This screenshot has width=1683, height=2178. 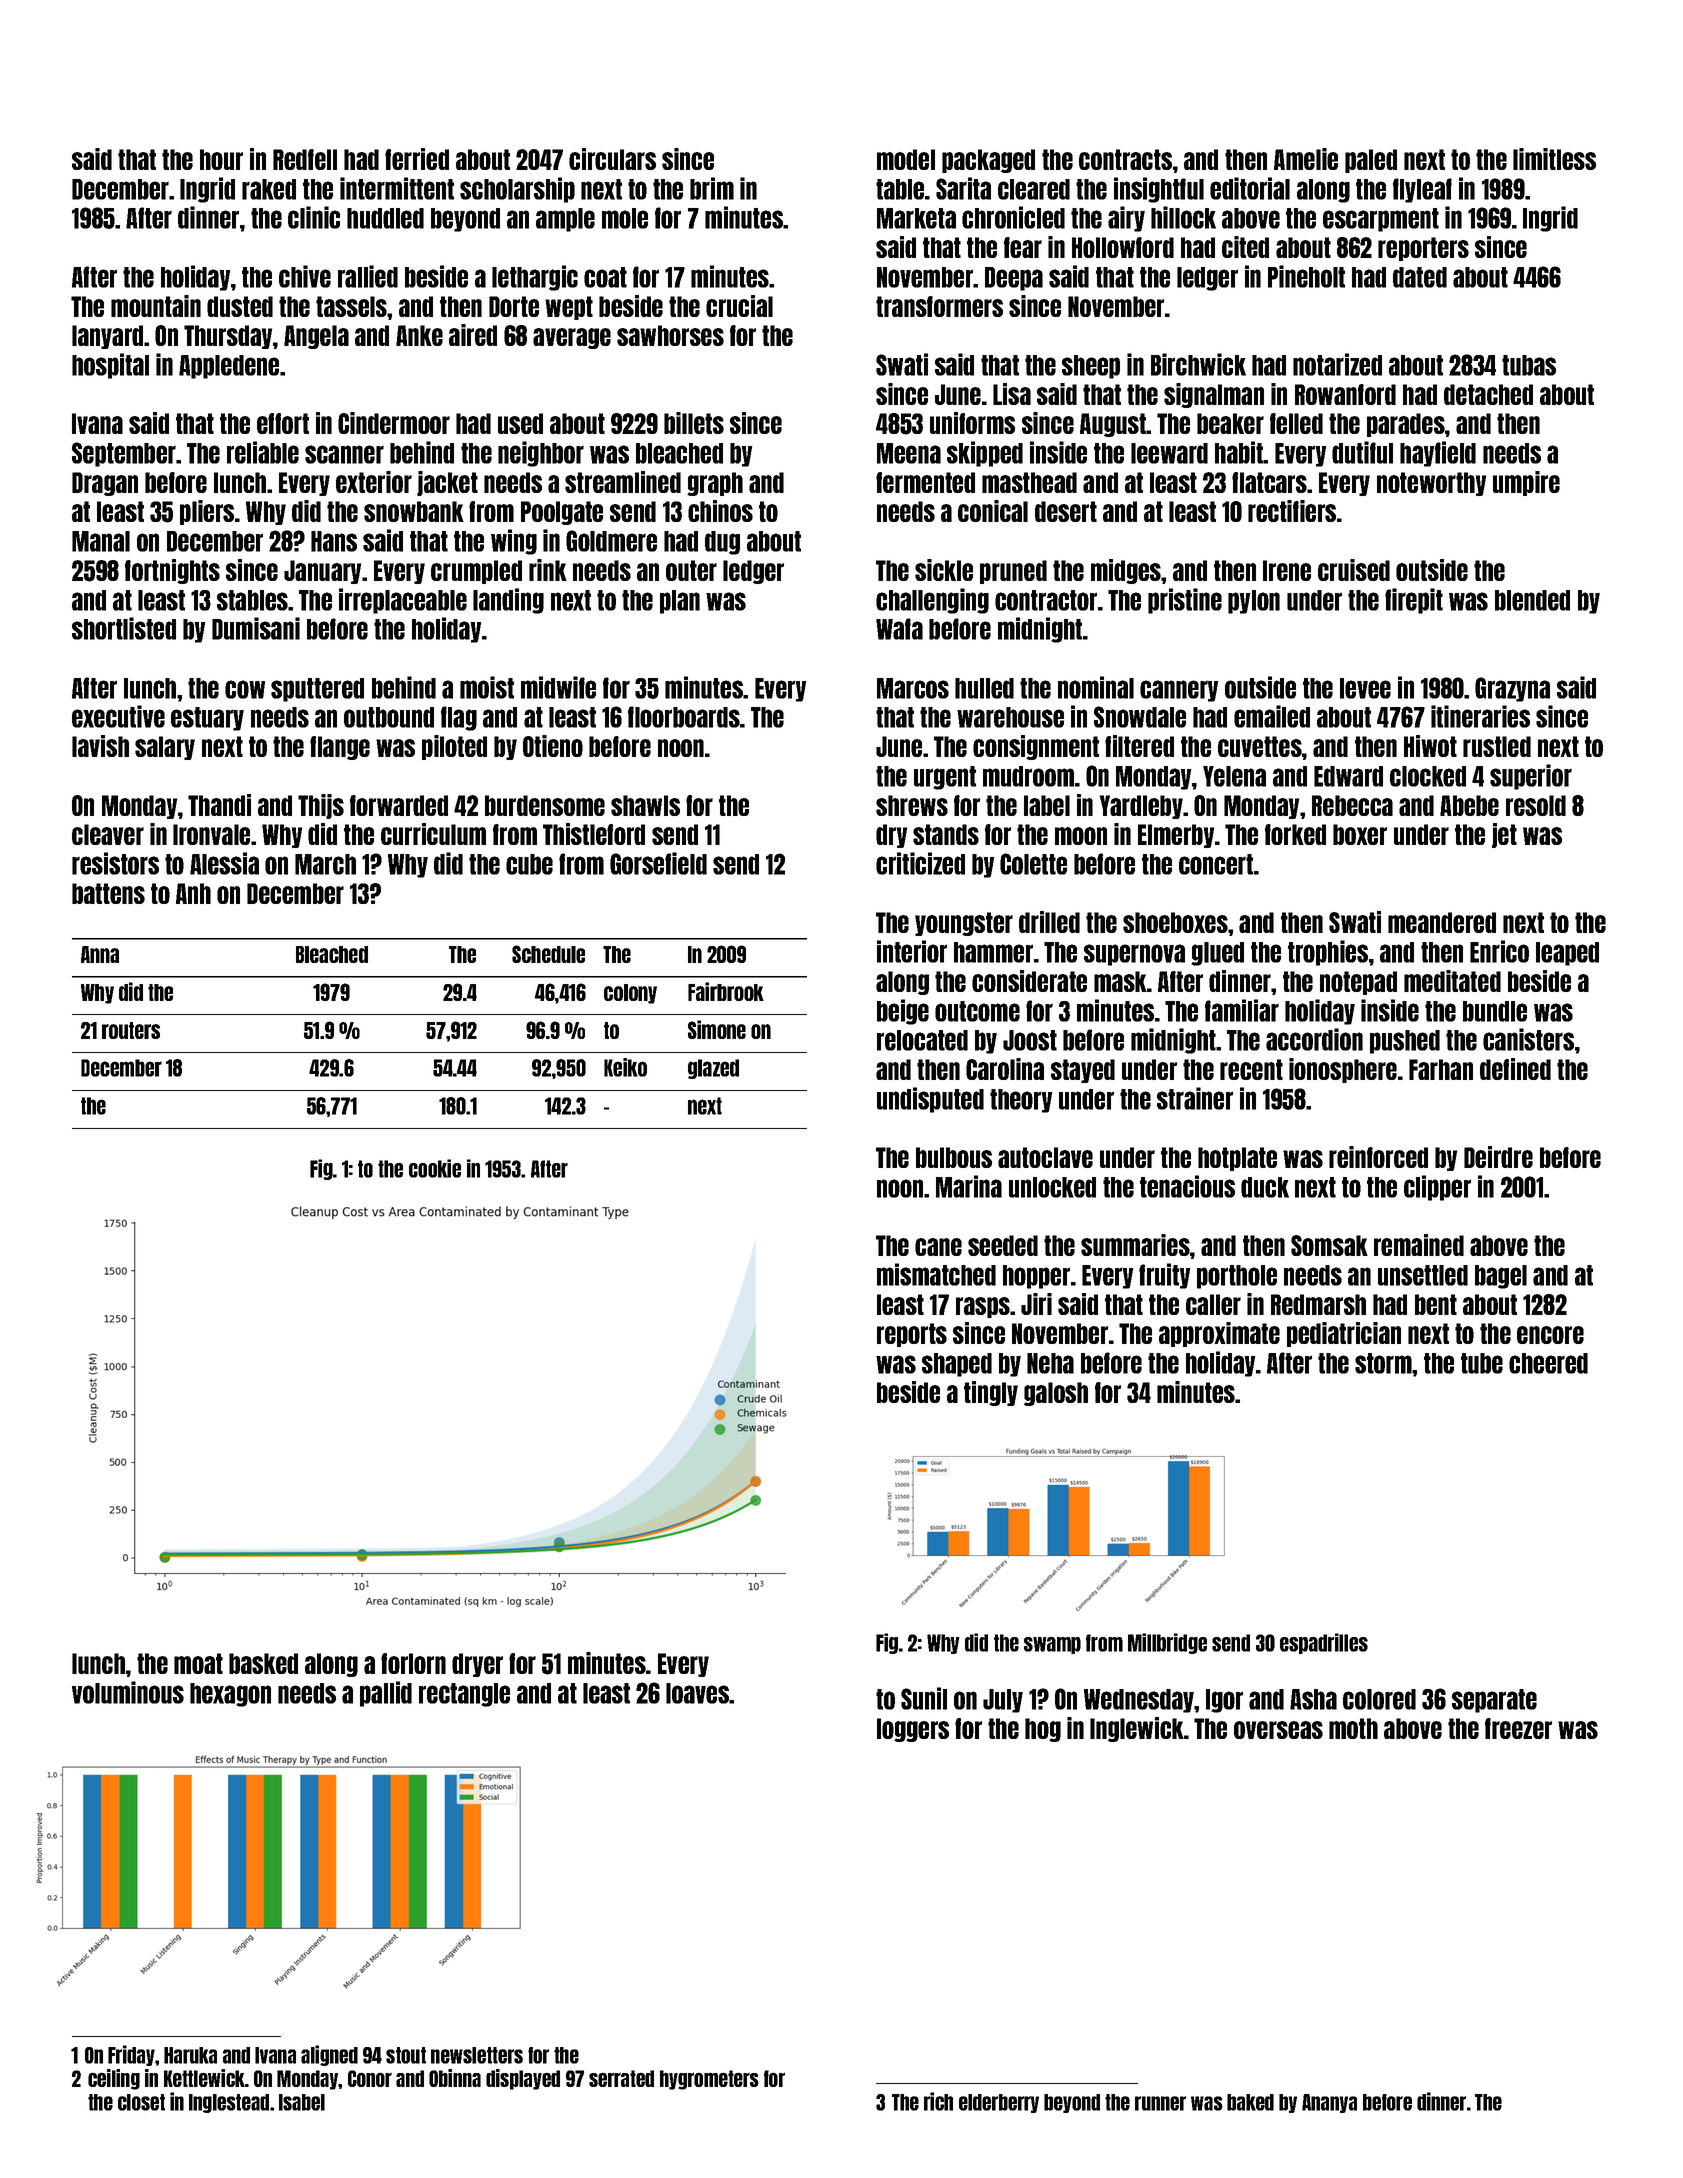 What do you see at coordinates (920, 863) in the screenshot?
I see `criticized` at bounding box center [920, 863].
